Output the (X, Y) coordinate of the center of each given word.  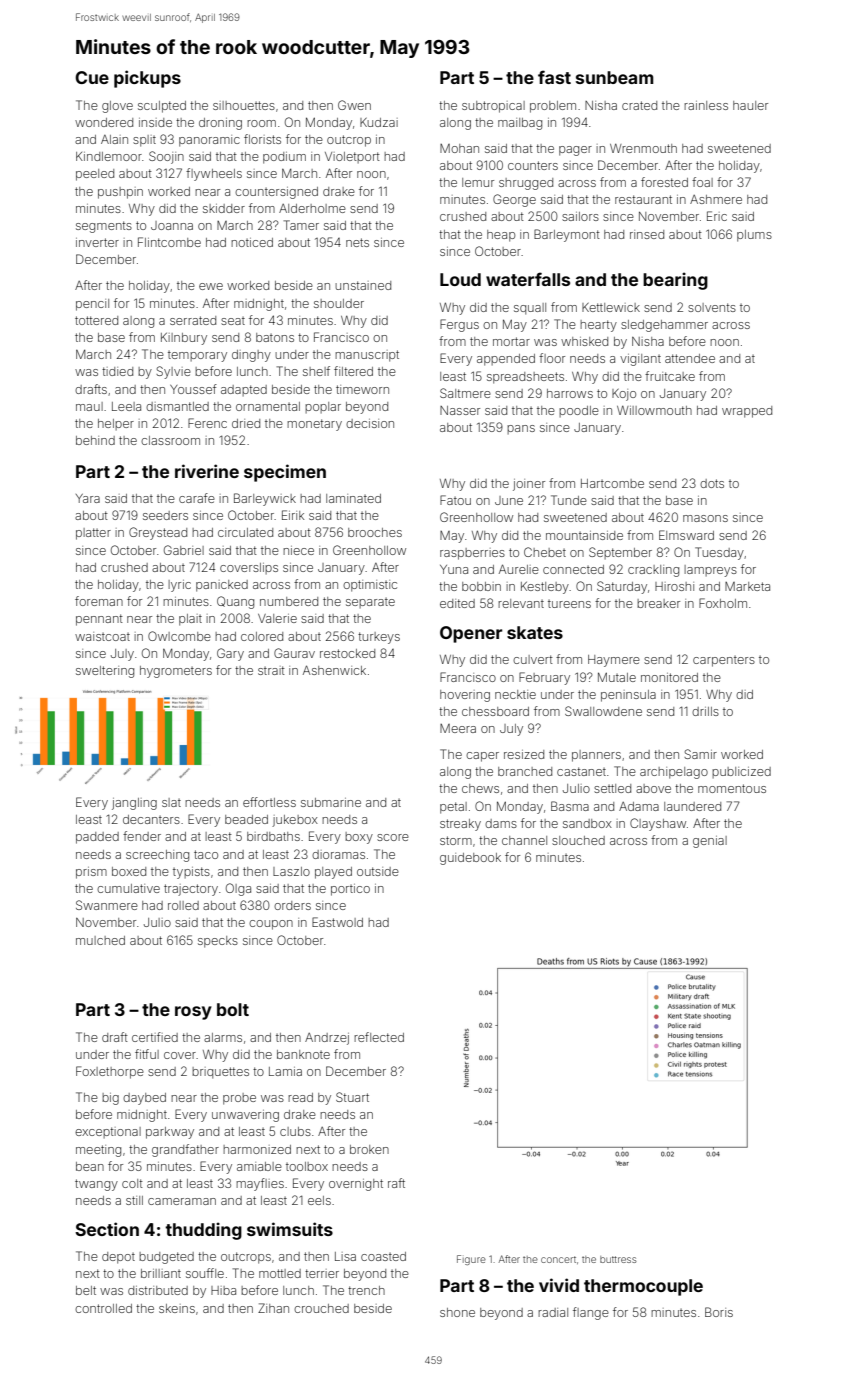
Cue (92, 77)
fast (554, 77)
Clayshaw (658, 824)
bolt (233, 1009)
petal (453, 808)
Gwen (354, 105)
